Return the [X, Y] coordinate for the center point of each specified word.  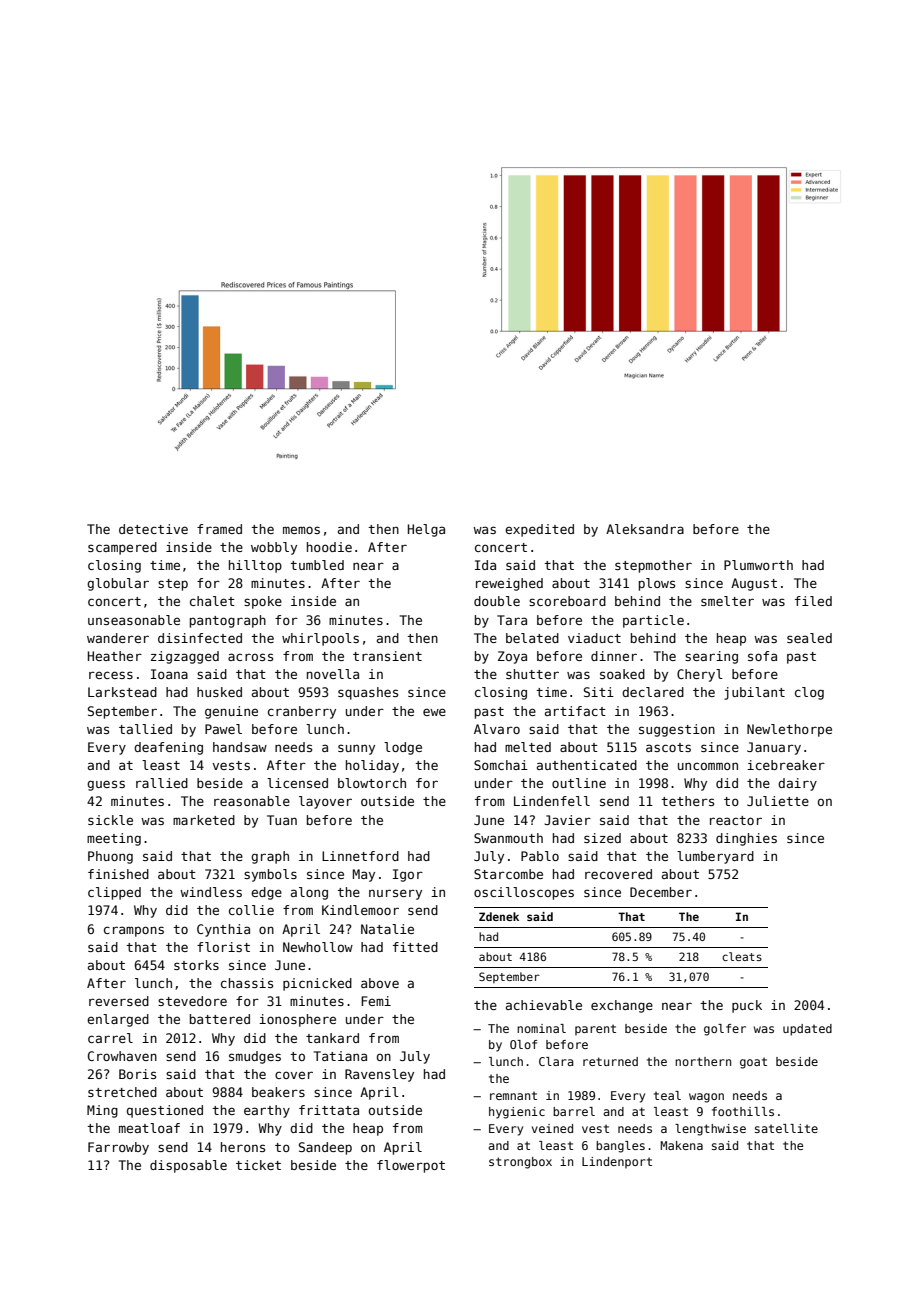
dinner [614, 656]
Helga [426, 530]
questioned [165, 1111]
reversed [119, 1001]
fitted [415, 947]
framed [219, 529]
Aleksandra [645, 529]
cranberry [302, 712]
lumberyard [715, 857]
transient [387, 656]
